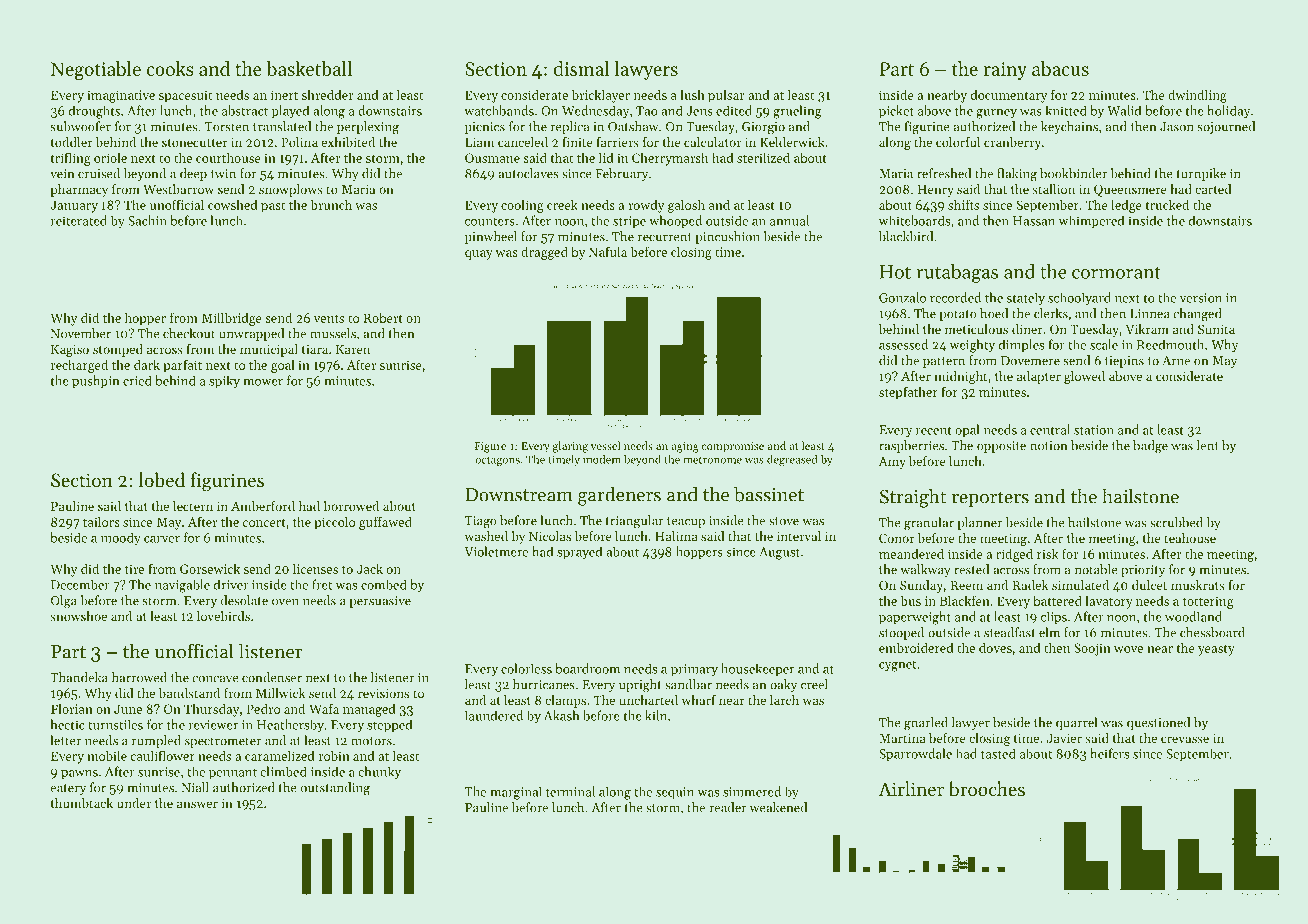 The height and width of the image is (924, 1308). What do you see at coordinates (195, 787) in the image?
I see `Niall` at bounding box center [195, 787].
